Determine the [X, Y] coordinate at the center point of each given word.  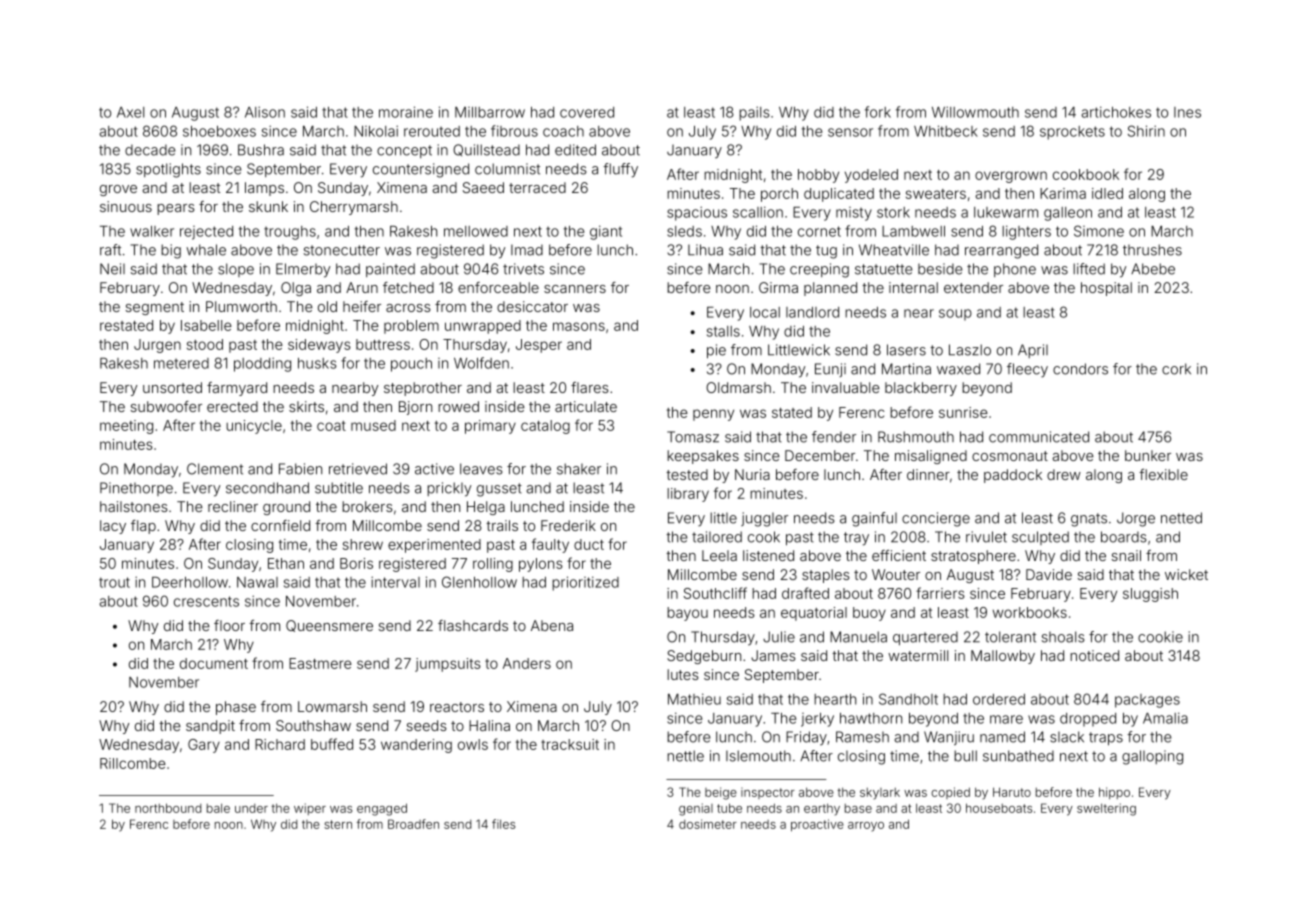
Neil [112, 269]
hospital [1106, 289]
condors [1080, 369]
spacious [697, 213]
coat [331, 426]
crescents [206, 601]
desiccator [532, 306]
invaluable [846, 387]
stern [338, 824]
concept [404, 151]
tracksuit [570, 744]
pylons [541, 565]
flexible [1163, 474]
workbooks [1030, 612]
